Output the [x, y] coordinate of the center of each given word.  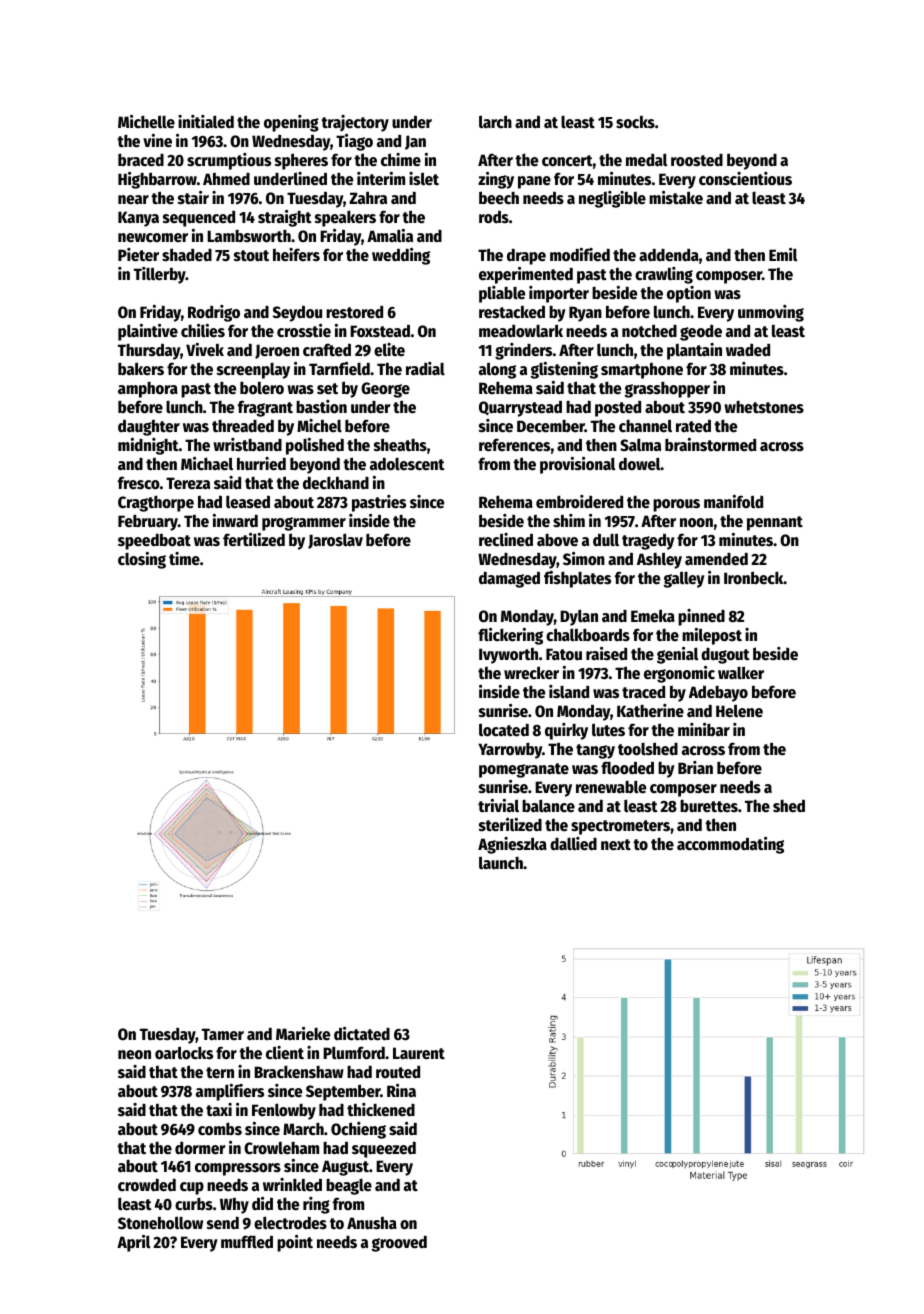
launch [501, 863]
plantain [694, 351]
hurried [261, 464]
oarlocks [184, 1053]
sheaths [400, 445]
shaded [187, 255]
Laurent [419, 1053]
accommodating [730, 845]
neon [134, 1055]
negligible [612, 199]
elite [389, 350]
